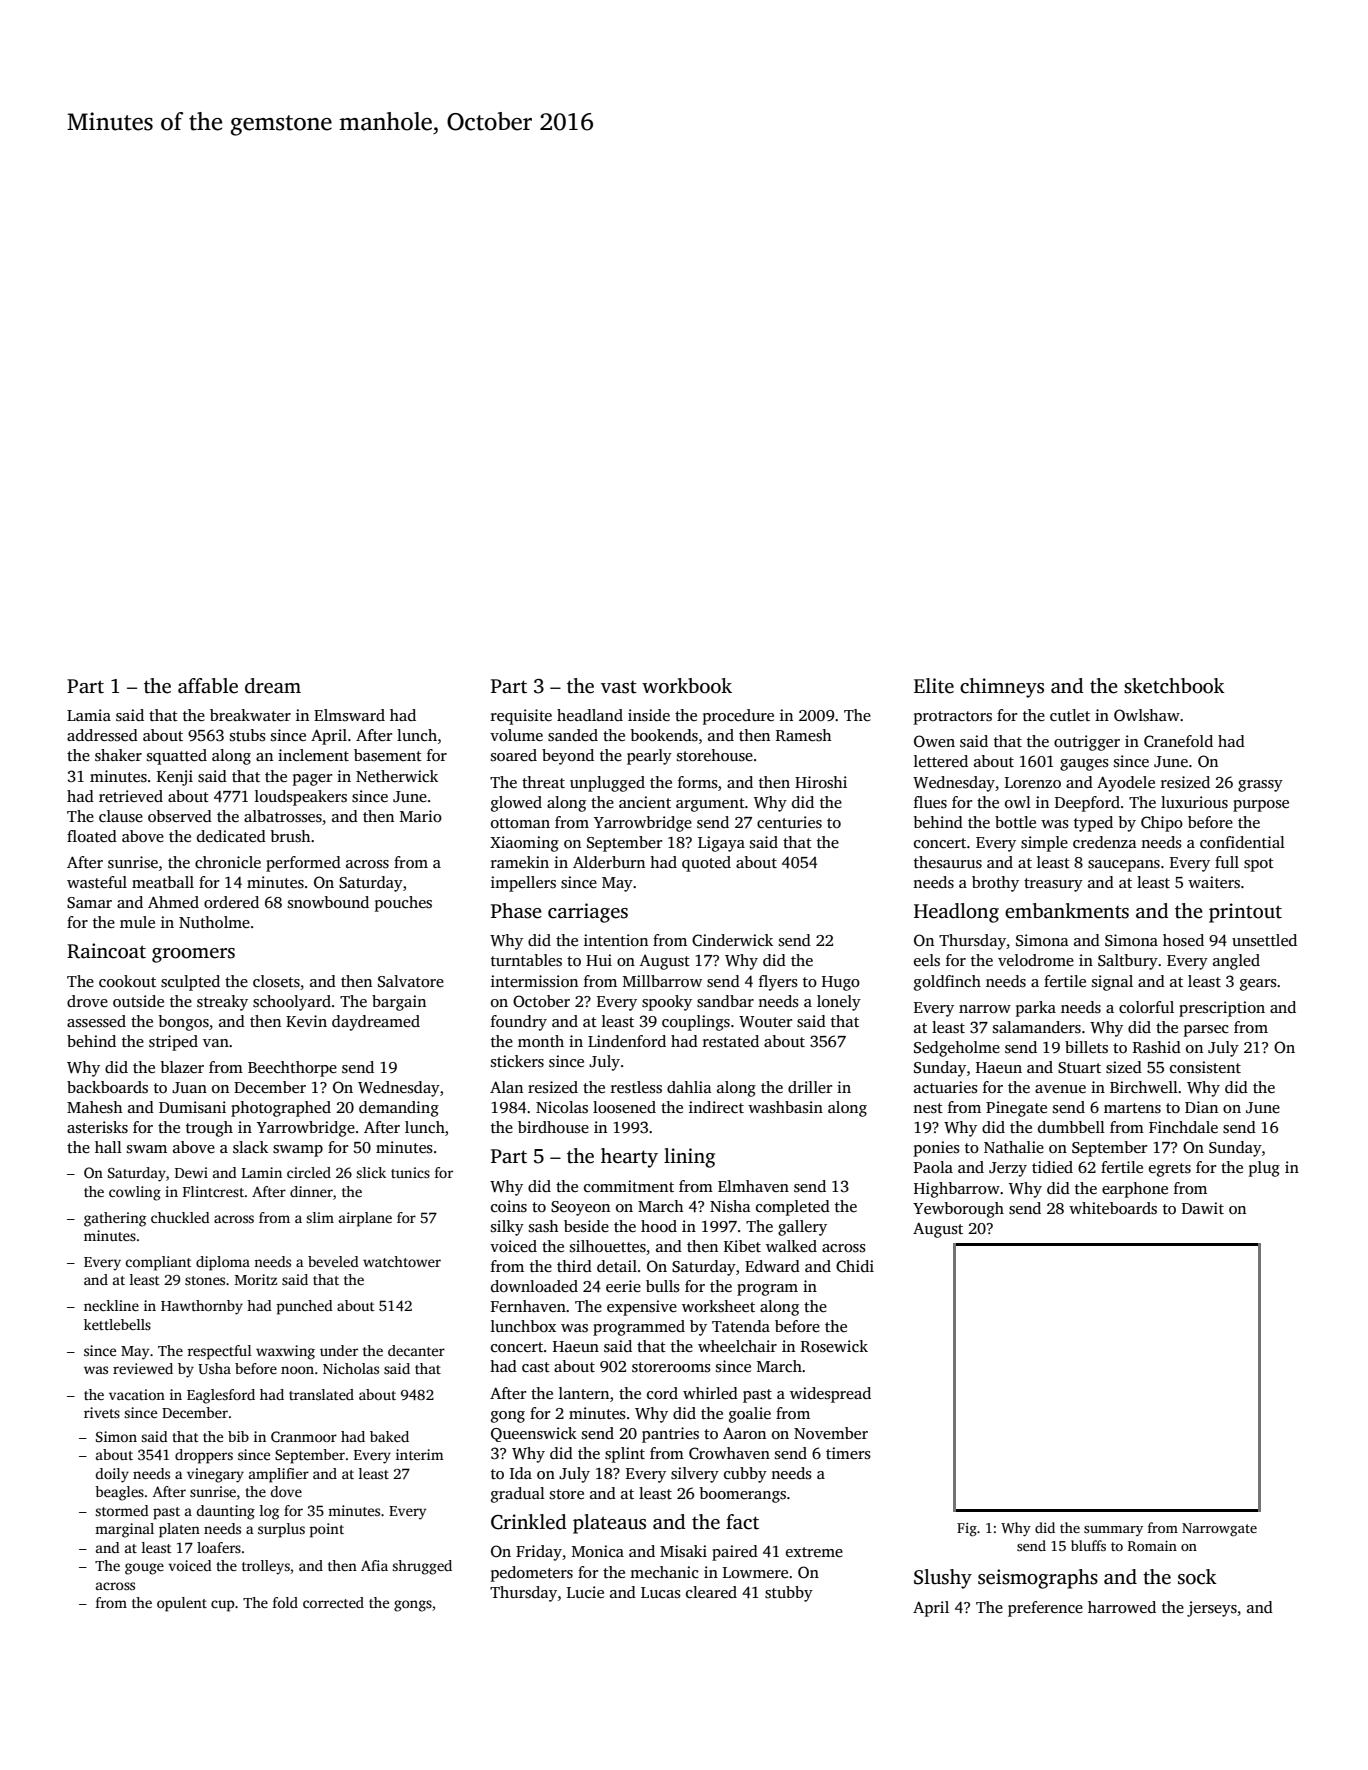 The image size is (1368, 1770). Describe the element at coordinates (131, 796) in the page. I see `retrieved` at that location.
